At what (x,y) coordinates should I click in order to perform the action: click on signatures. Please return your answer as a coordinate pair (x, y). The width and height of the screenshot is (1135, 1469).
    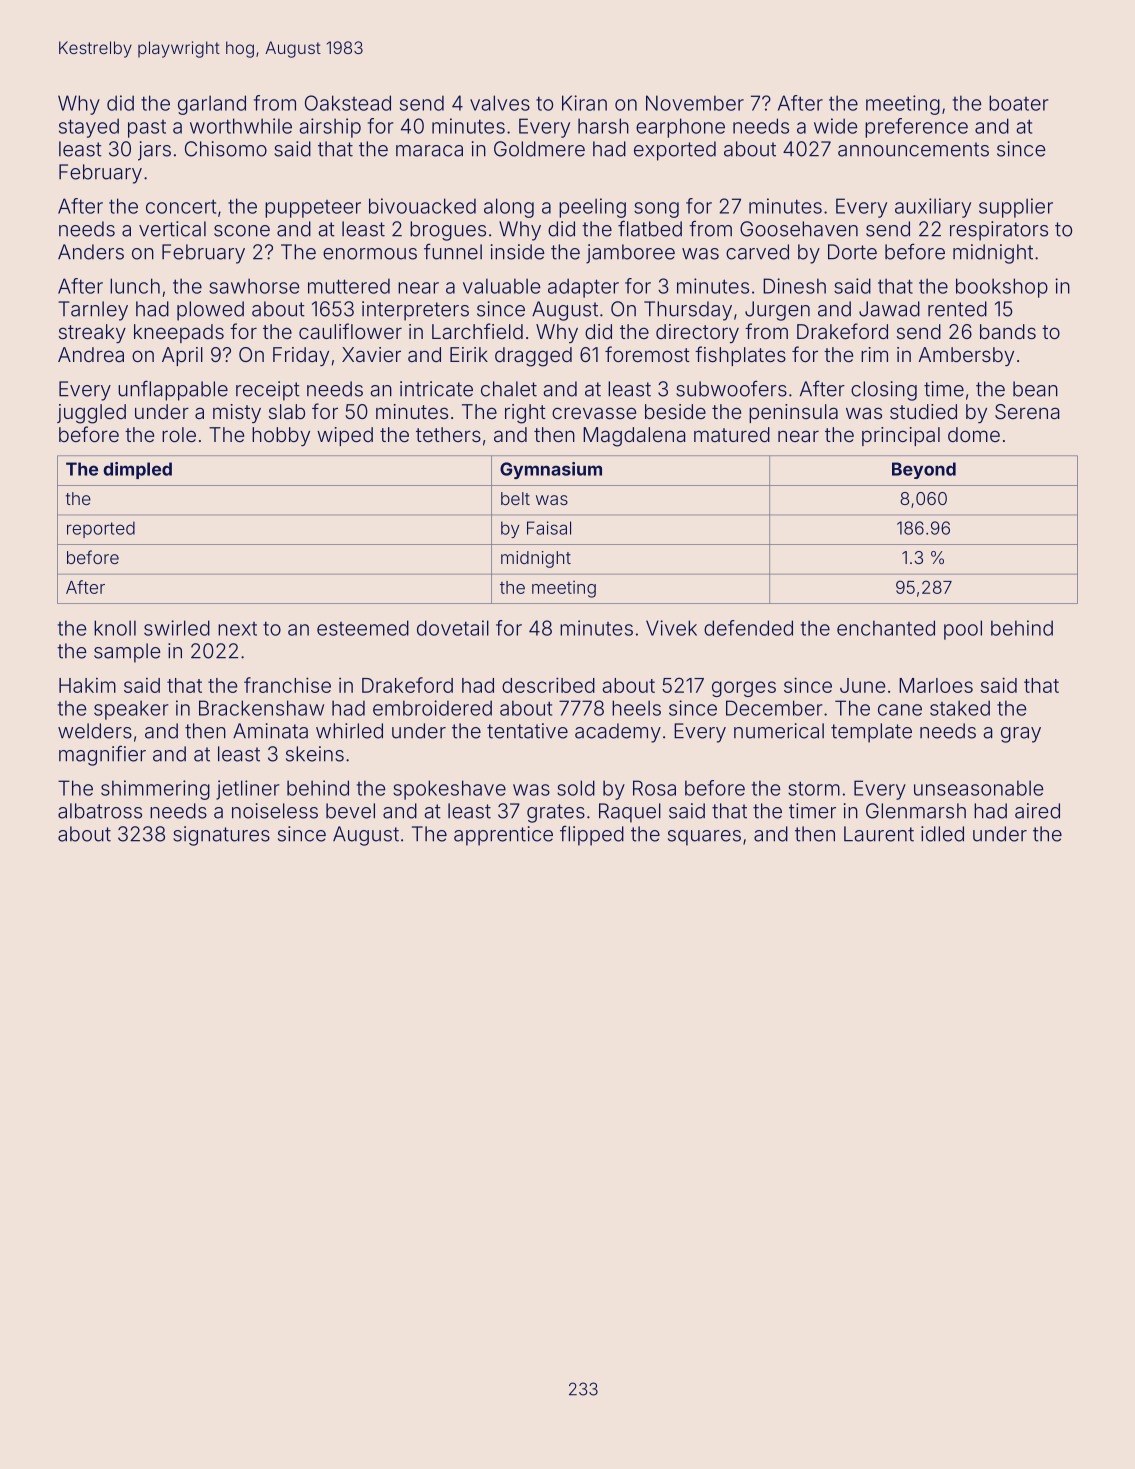
    Looking at the image, I should click on (221, 836).
